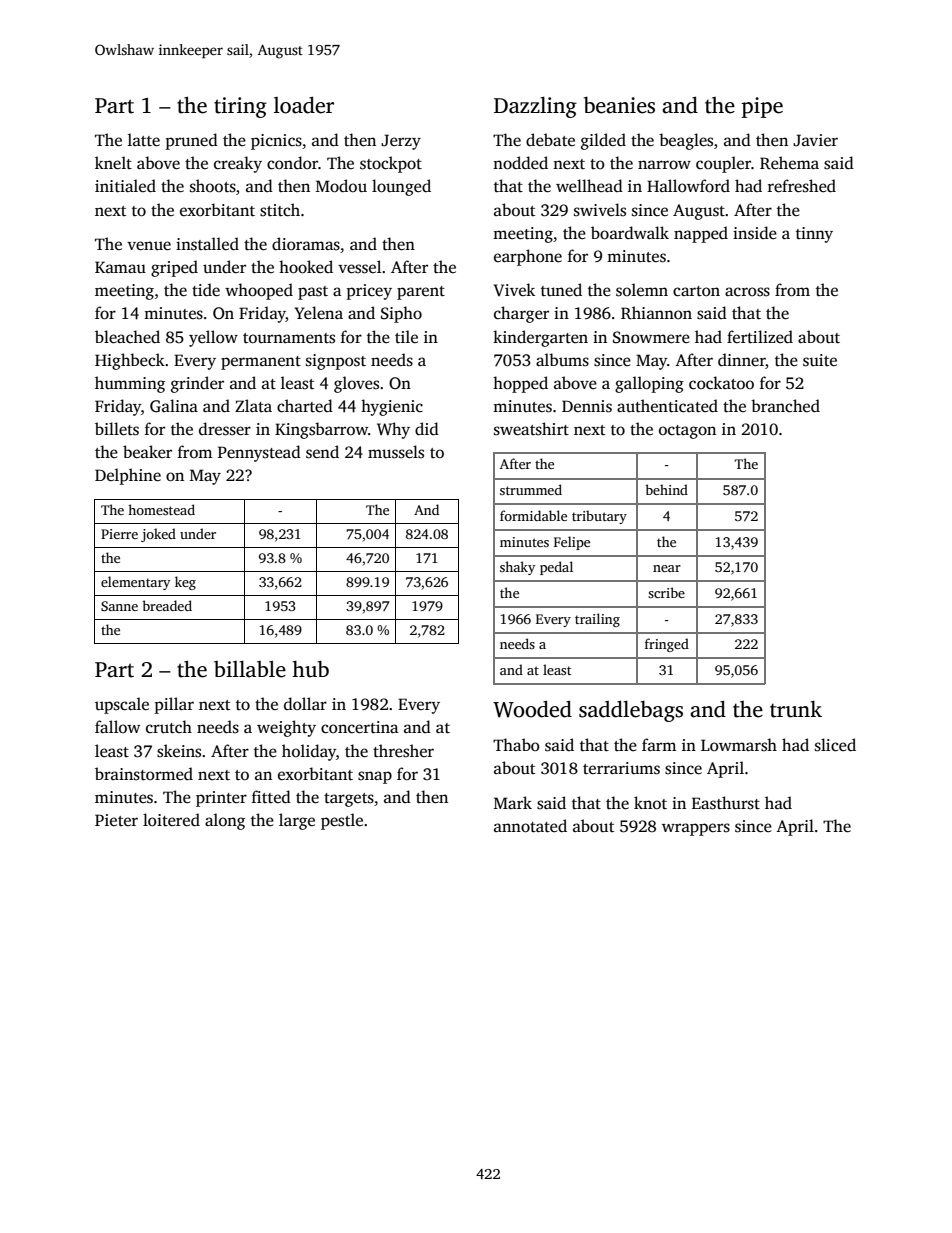 This page has width=952, height=1233. I want to click on boardwalk, so click(630, 233).
